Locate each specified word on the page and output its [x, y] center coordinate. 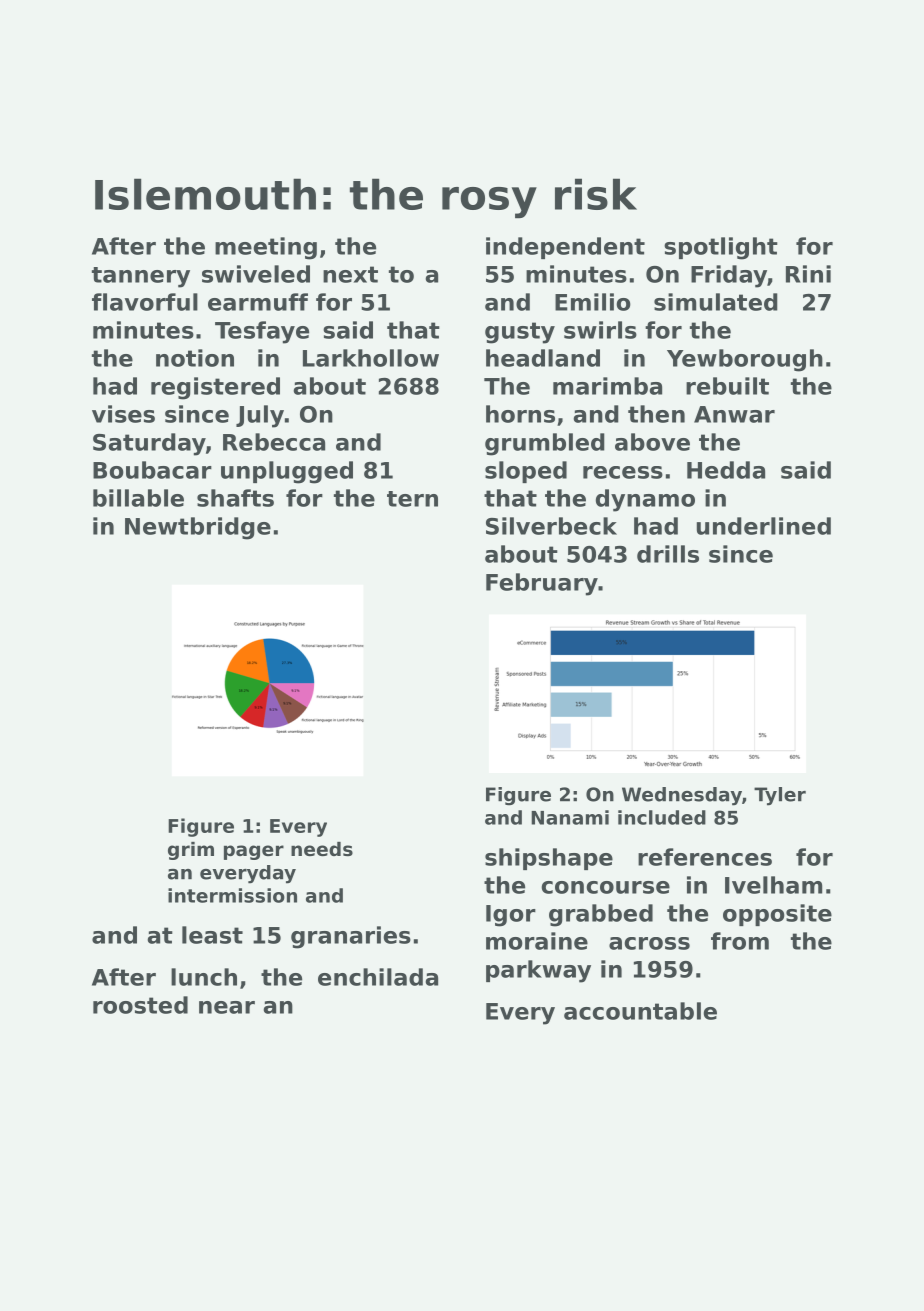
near [227, 1007]
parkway [538, 971]
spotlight [721, 248]
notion [195, 358]
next [350, 274]
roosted [140, 1005]
